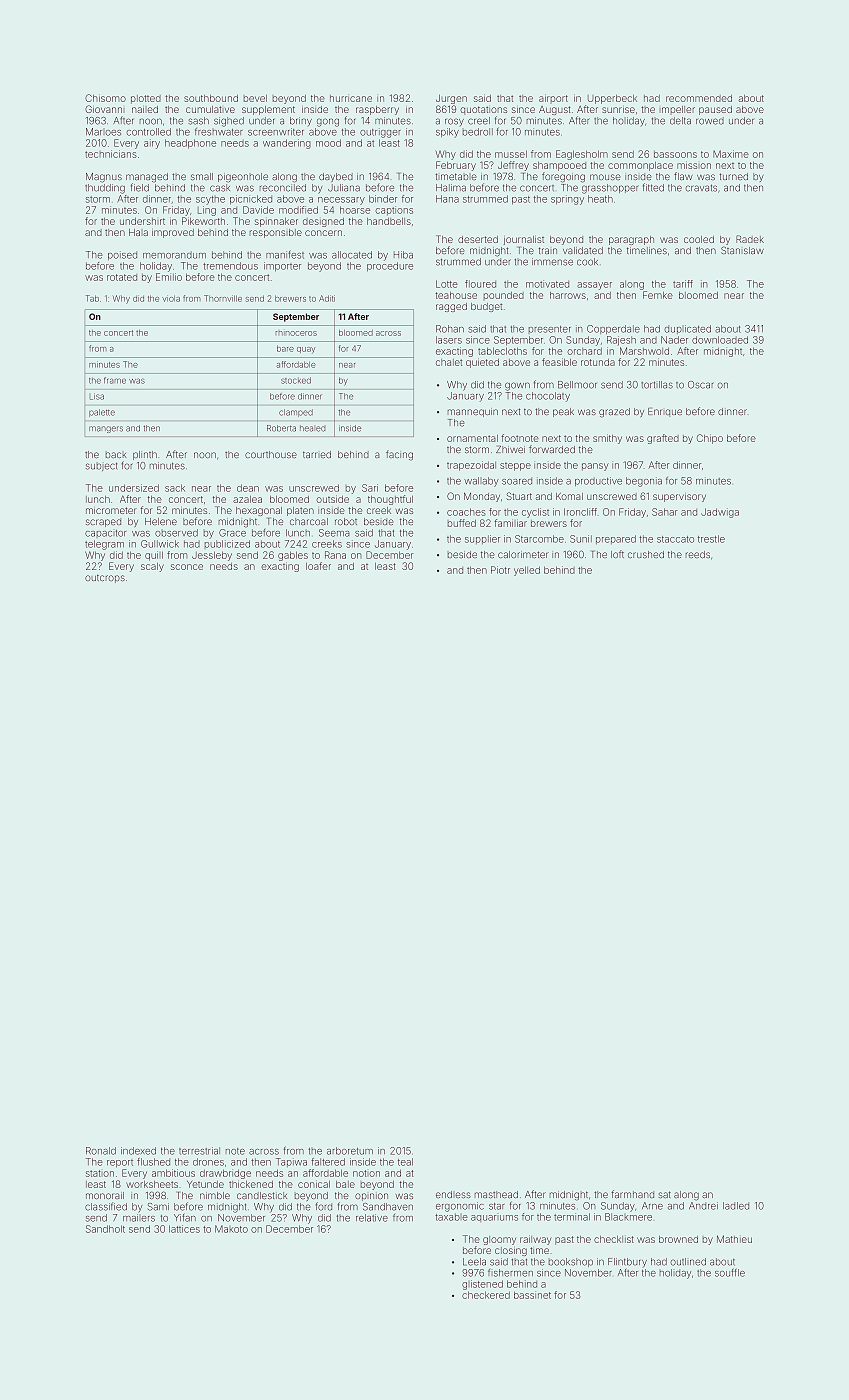  Describe the element at coordinates (581, 539) in the screenshot. I see `Sunil` at that location.
